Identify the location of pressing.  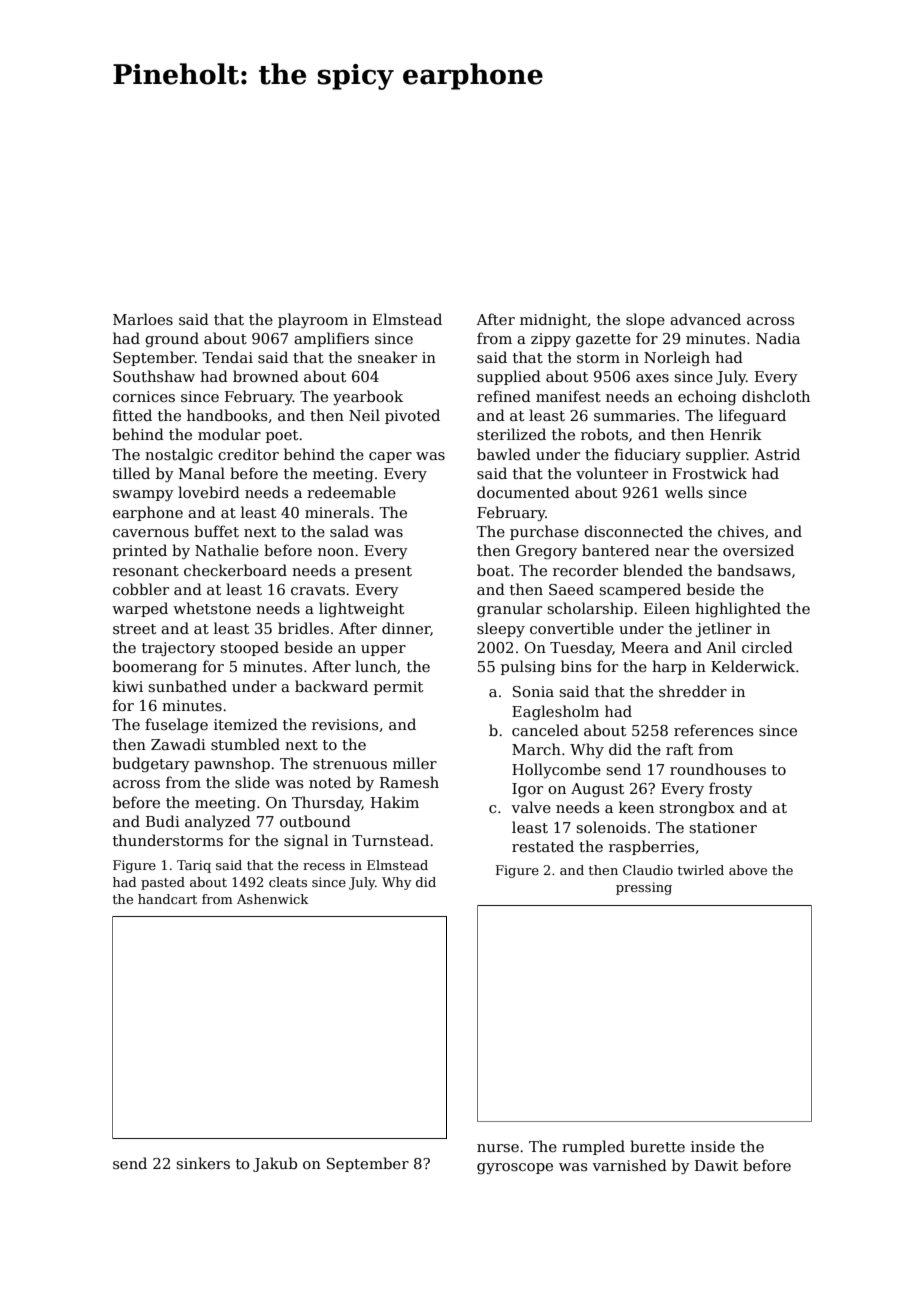
(644, 888).
